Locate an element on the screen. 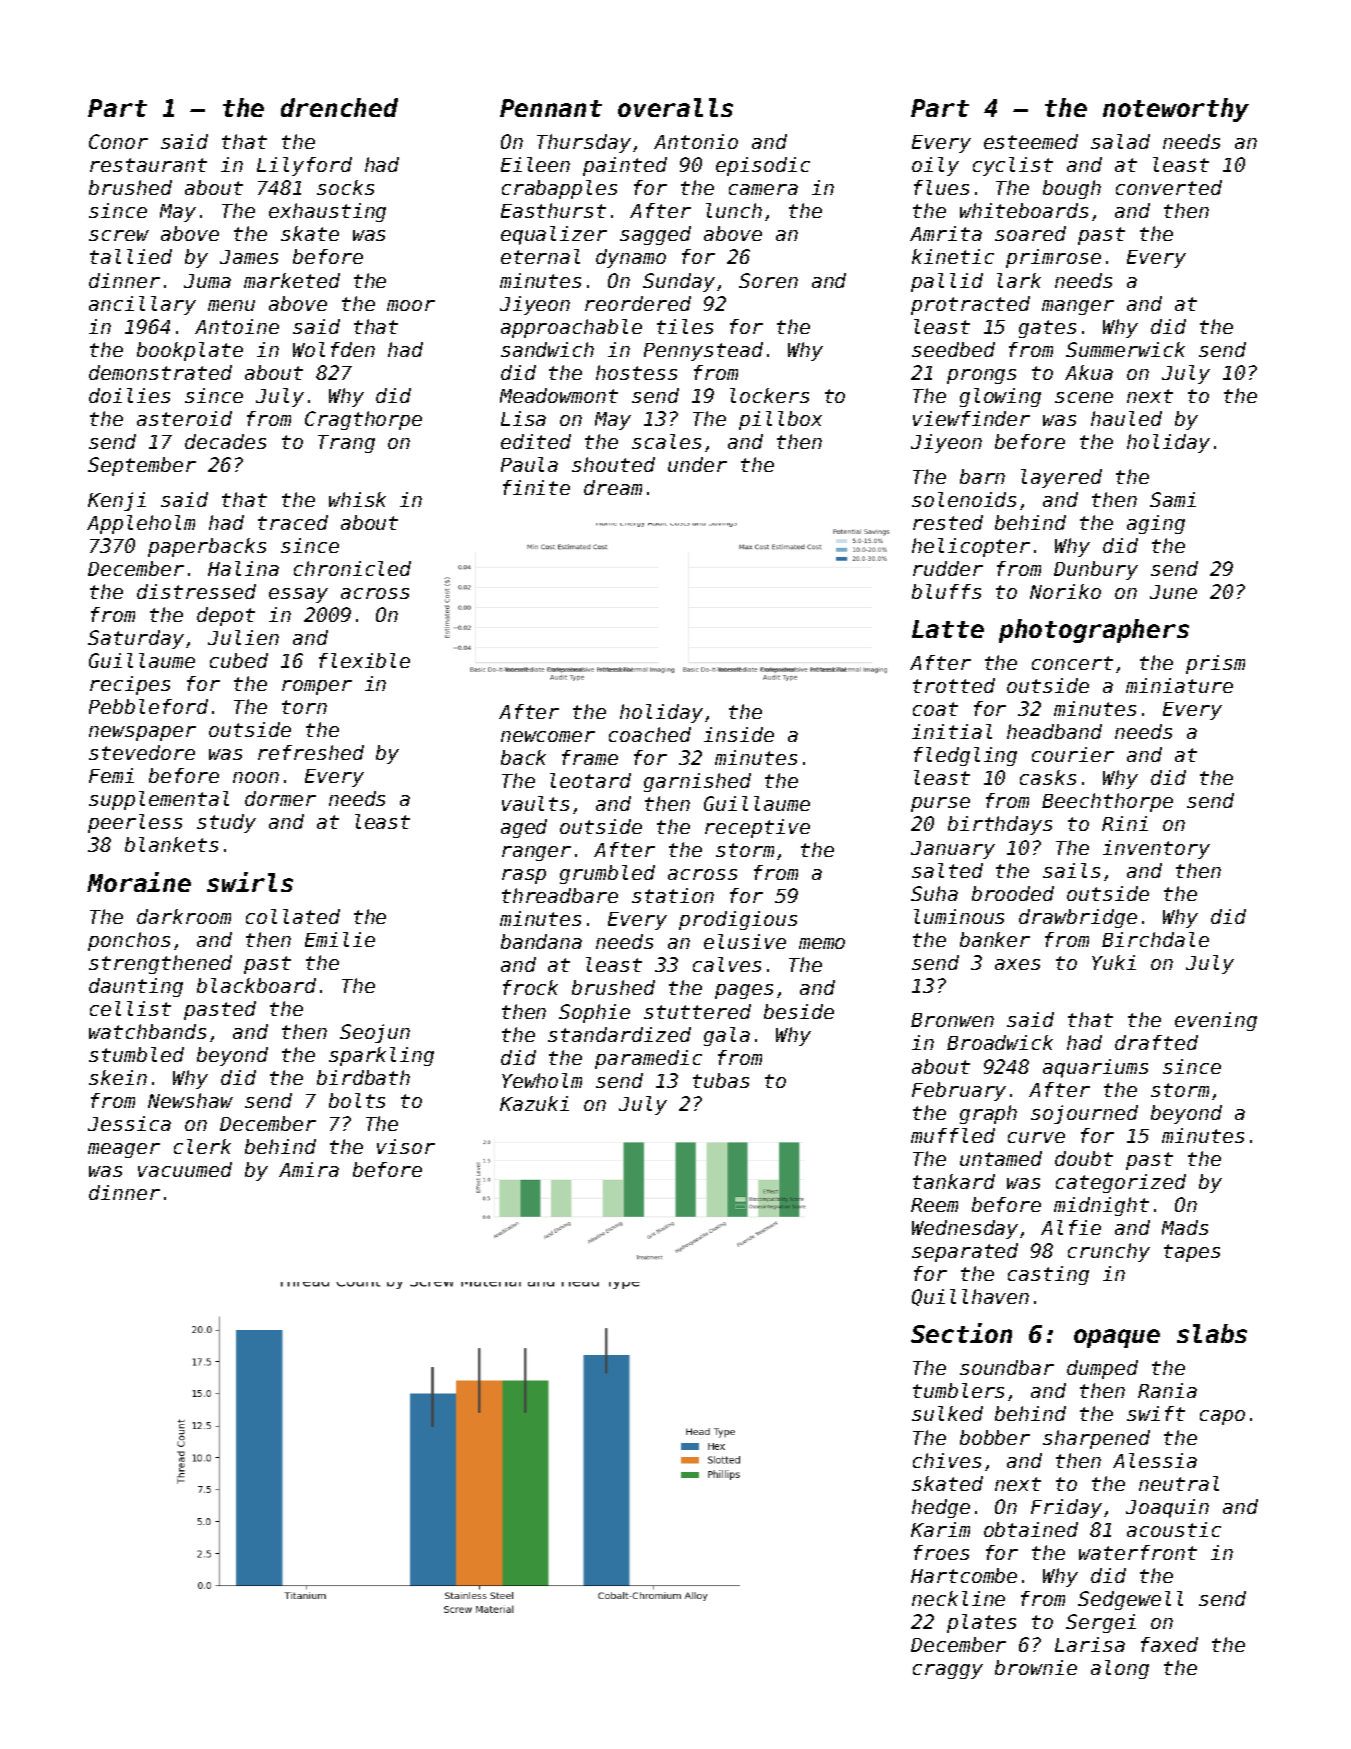 Image resolution: width=1351 pixels, height=1749 pixels. romper is located at coordinates (317, 687).
